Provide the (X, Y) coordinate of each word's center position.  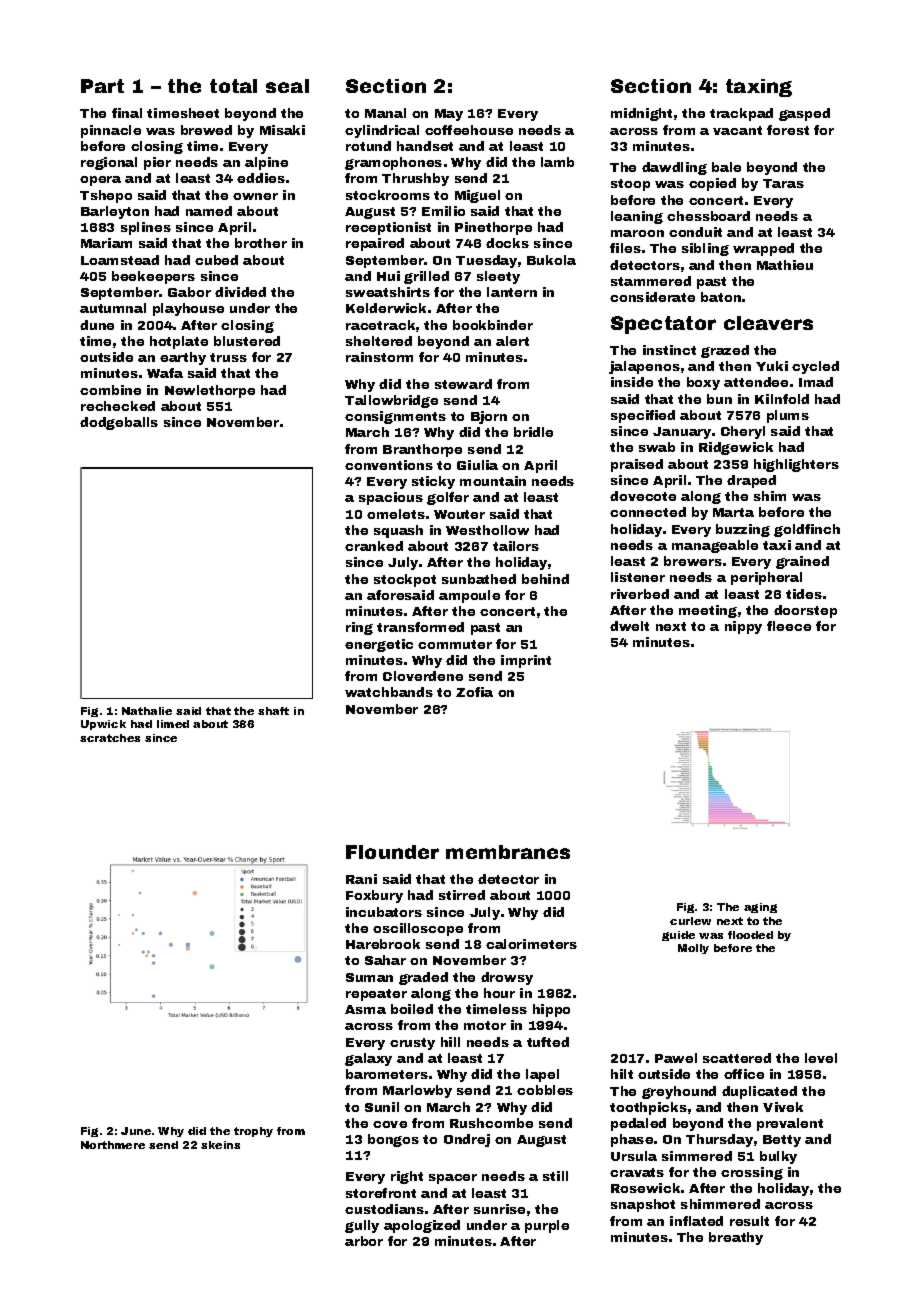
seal (287, 86)
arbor (364, 1241)
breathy (736, 1238)
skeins (220, 1145)
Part (102, 86)
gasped (804, 114)
